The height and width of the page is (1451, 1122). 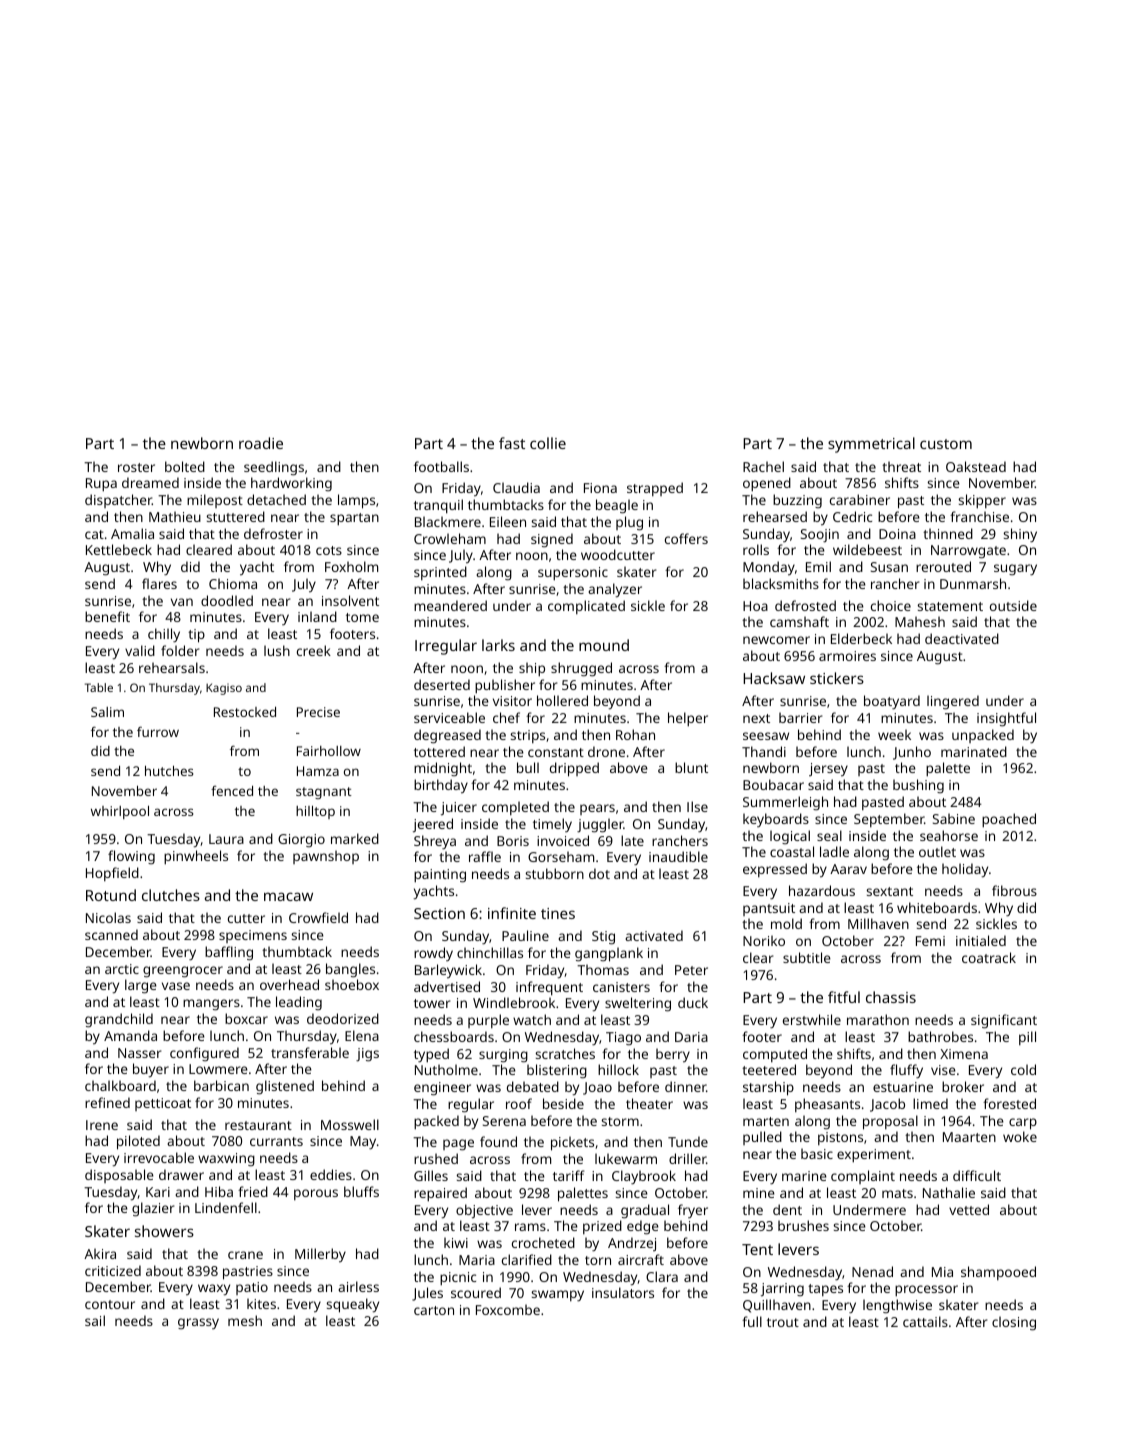 What do you see at coordinates (1014, 1323) in the page?
I see `closing` at bounding box center [1014, 1323].
